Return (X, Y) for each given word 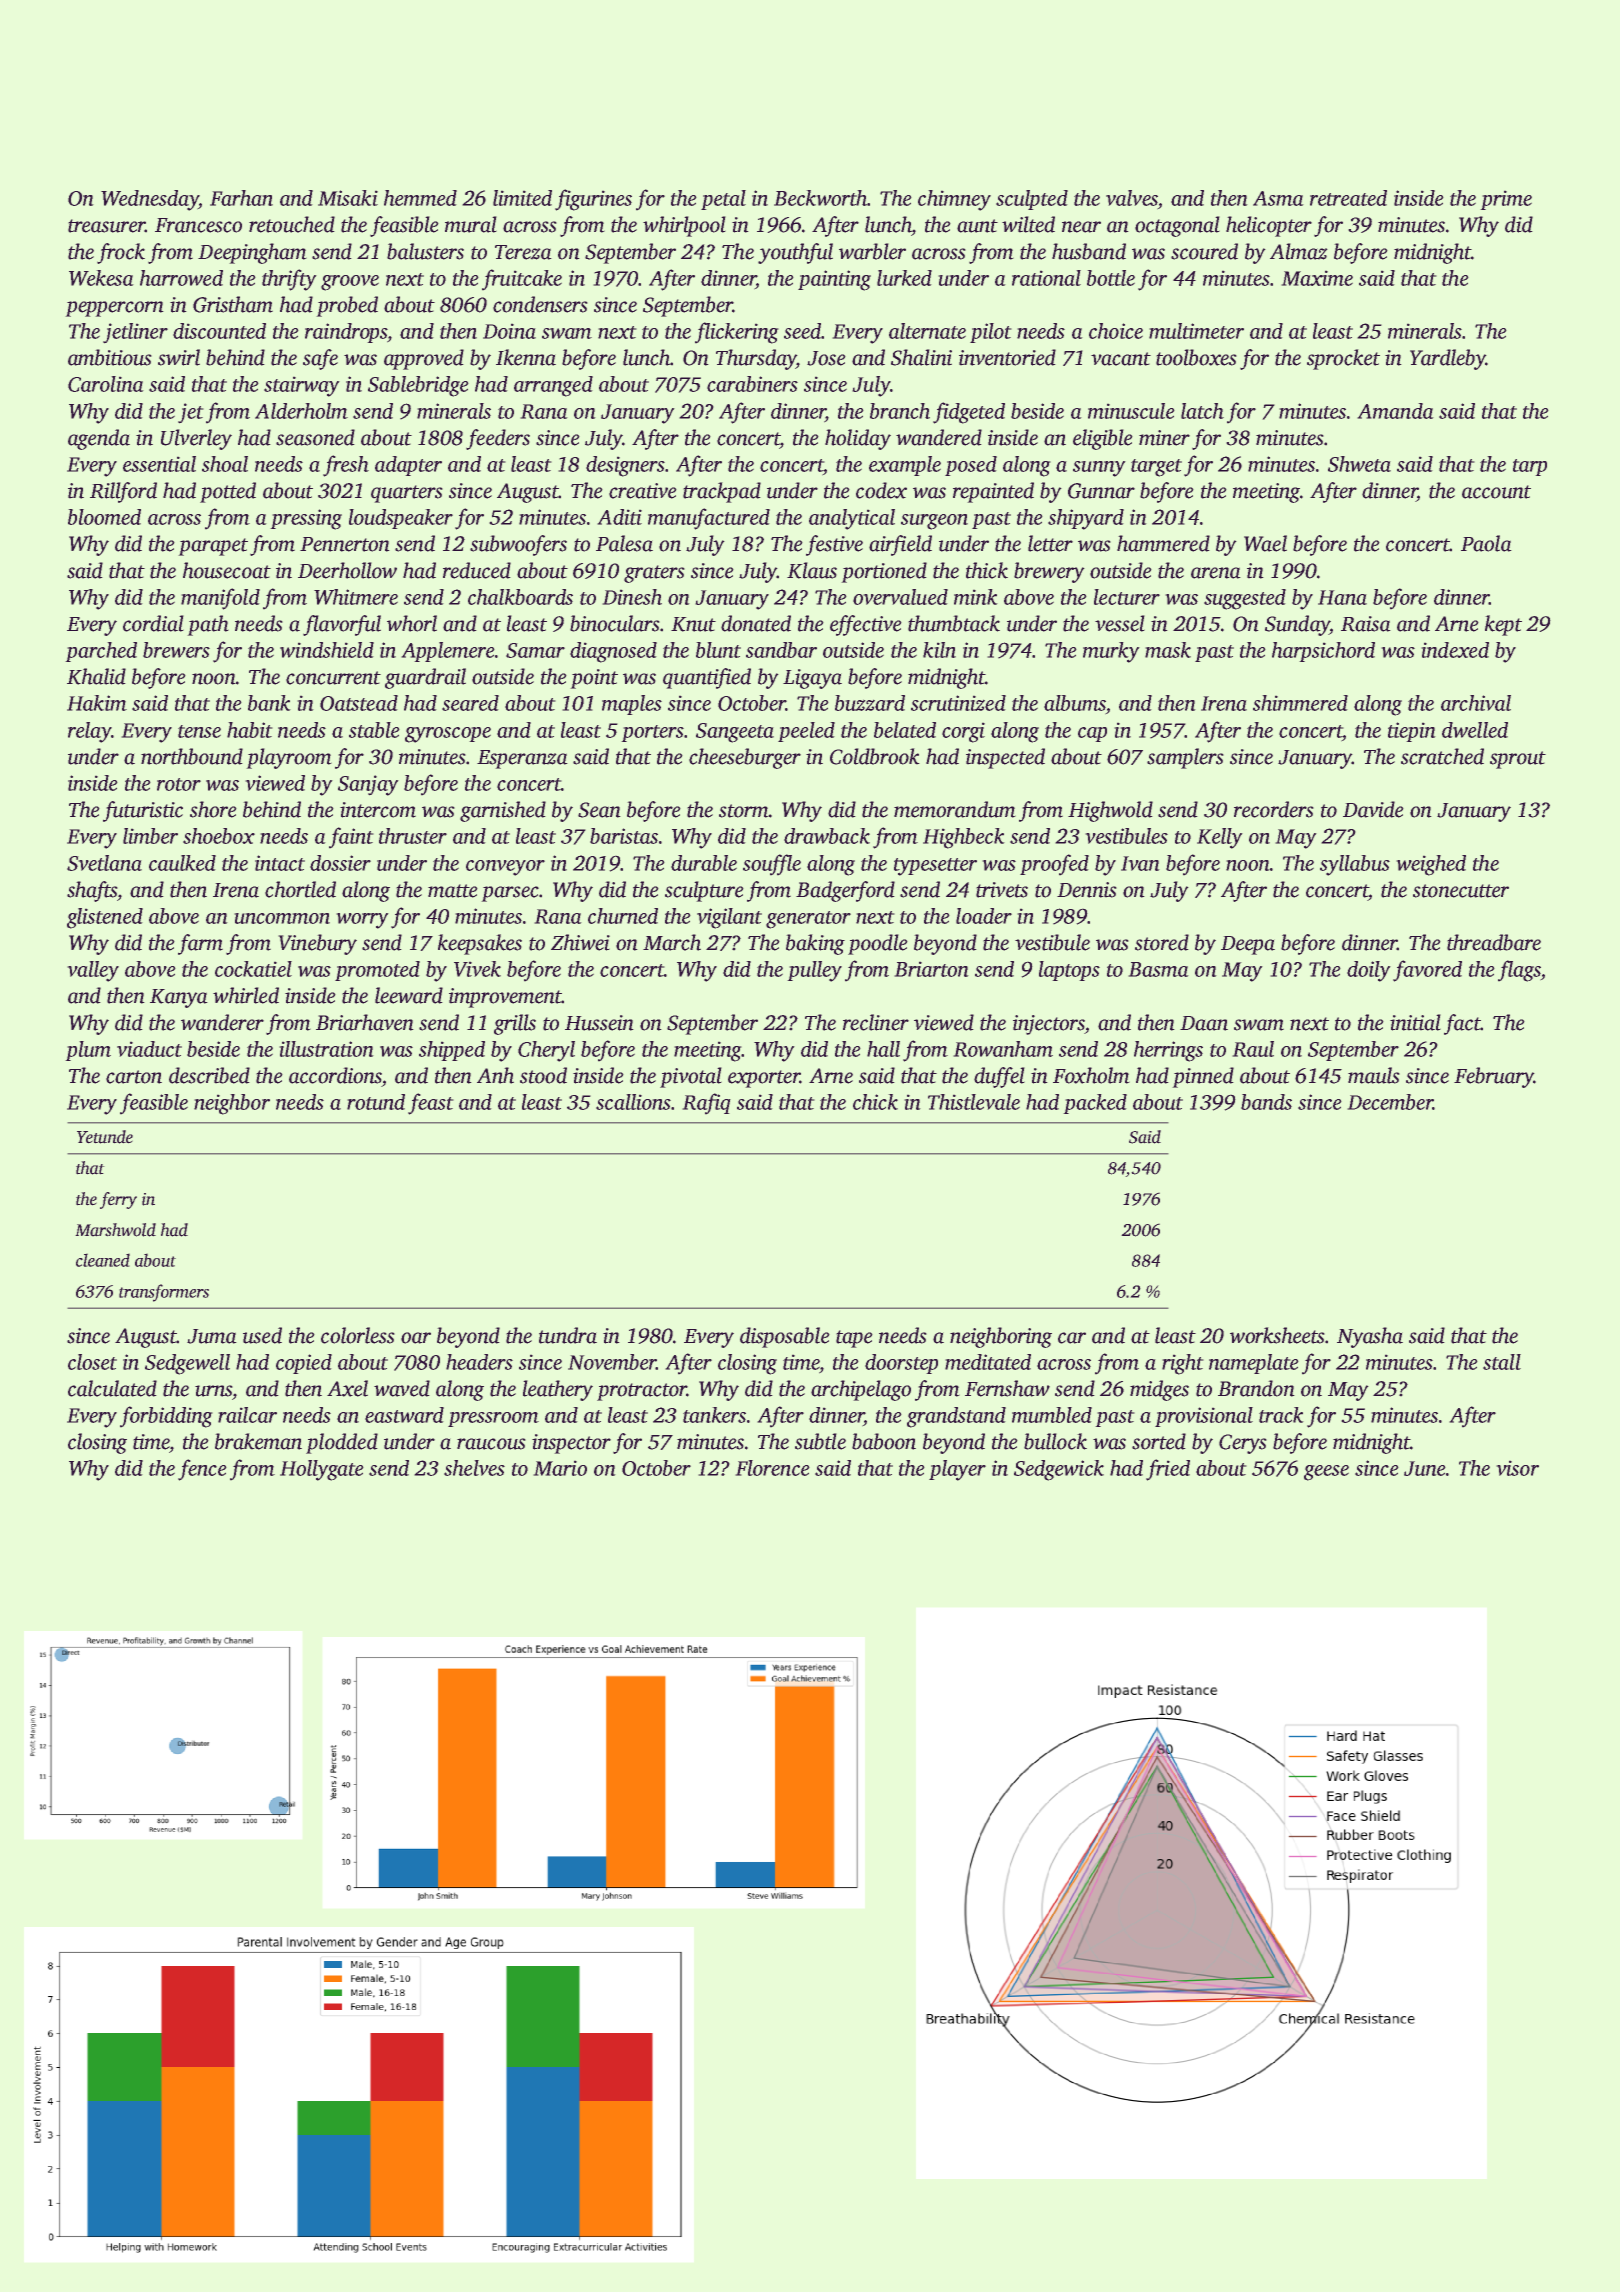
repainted (993, 492)
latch (1202, 411)
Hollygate (321, 1470)
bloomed (104, 517)
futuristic (143, 811)
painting (834, 280)
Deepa (1248, 945)
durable (704, 863)
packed (1095, 1104)
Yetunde (105, 1137)
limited (522, 198)
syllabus (1355, 865)
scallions (633, 1102)
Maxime (1317, 278)
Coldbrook (874, 756)
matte (452, 891)
